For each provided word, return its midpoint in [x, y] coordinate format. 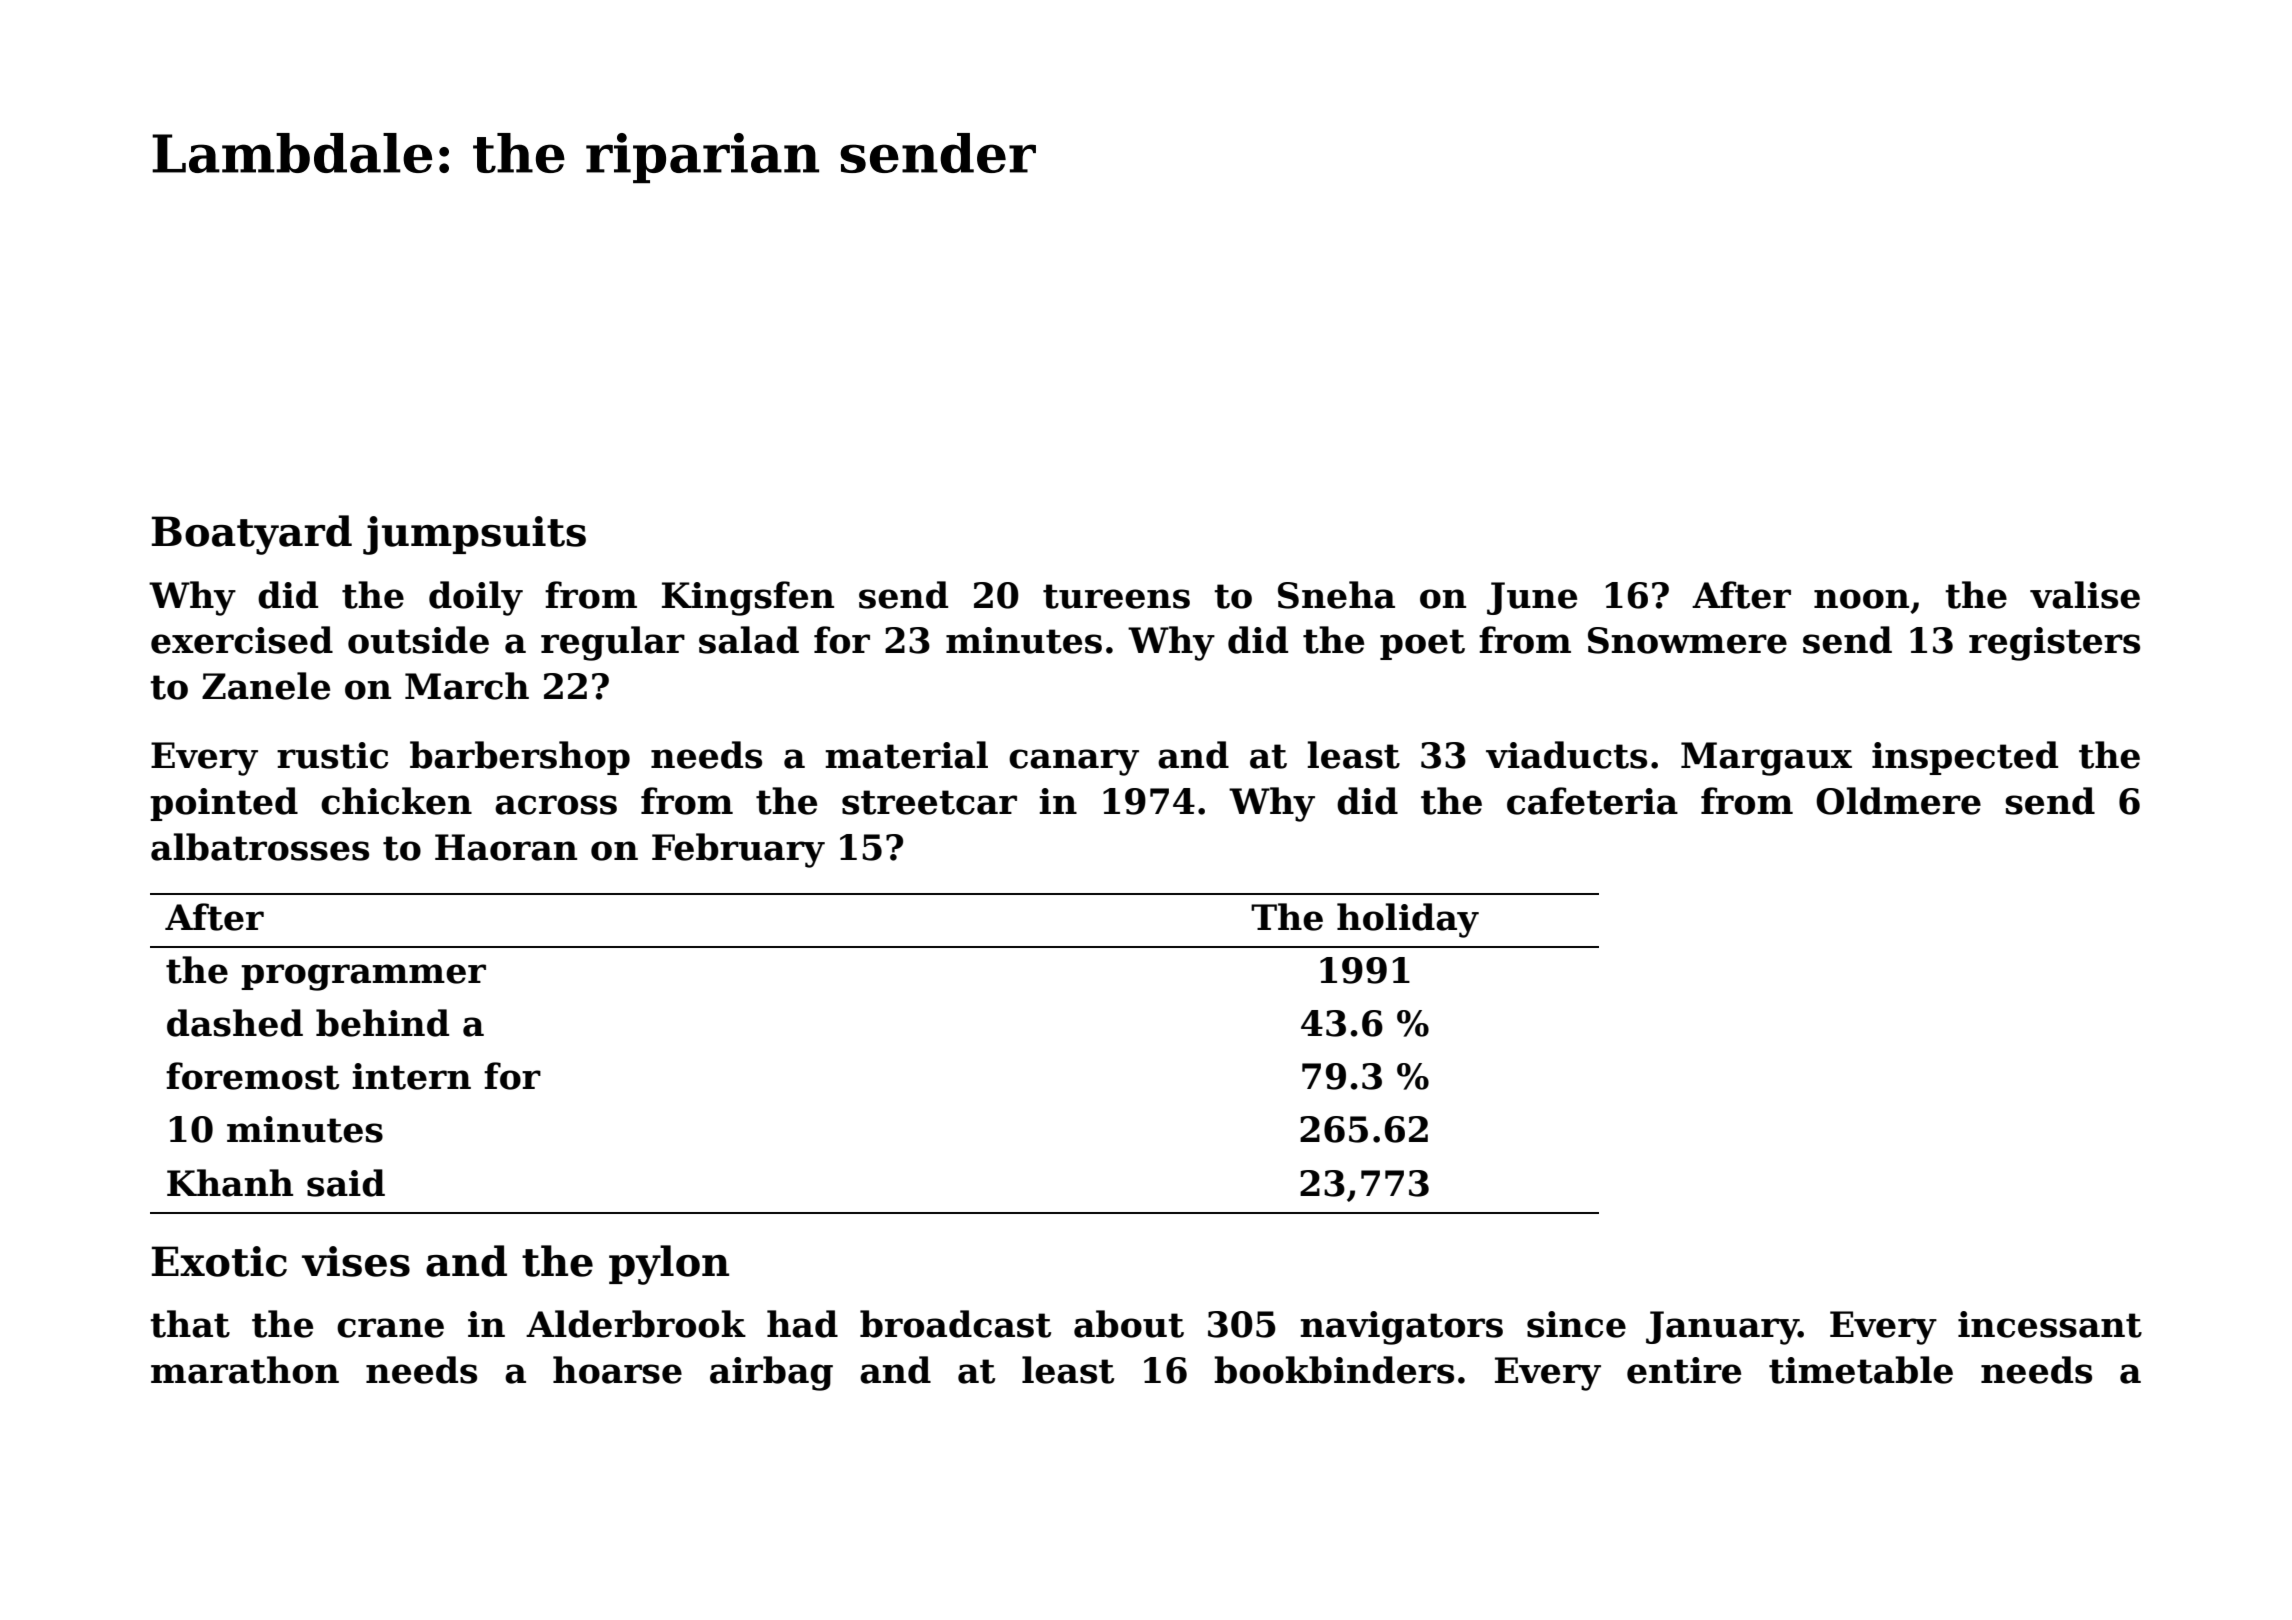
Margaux [1766, 759]
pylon [669, 1265]
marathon [245, 1370]
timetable [1861, 1370]
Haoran [506, 847]
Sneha [1336, 595]
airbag [771, 1373]
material [907, 755]
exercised [242, 640]
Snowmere [1687, 640]
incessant [2050, 1324]
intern [412, 1076]
